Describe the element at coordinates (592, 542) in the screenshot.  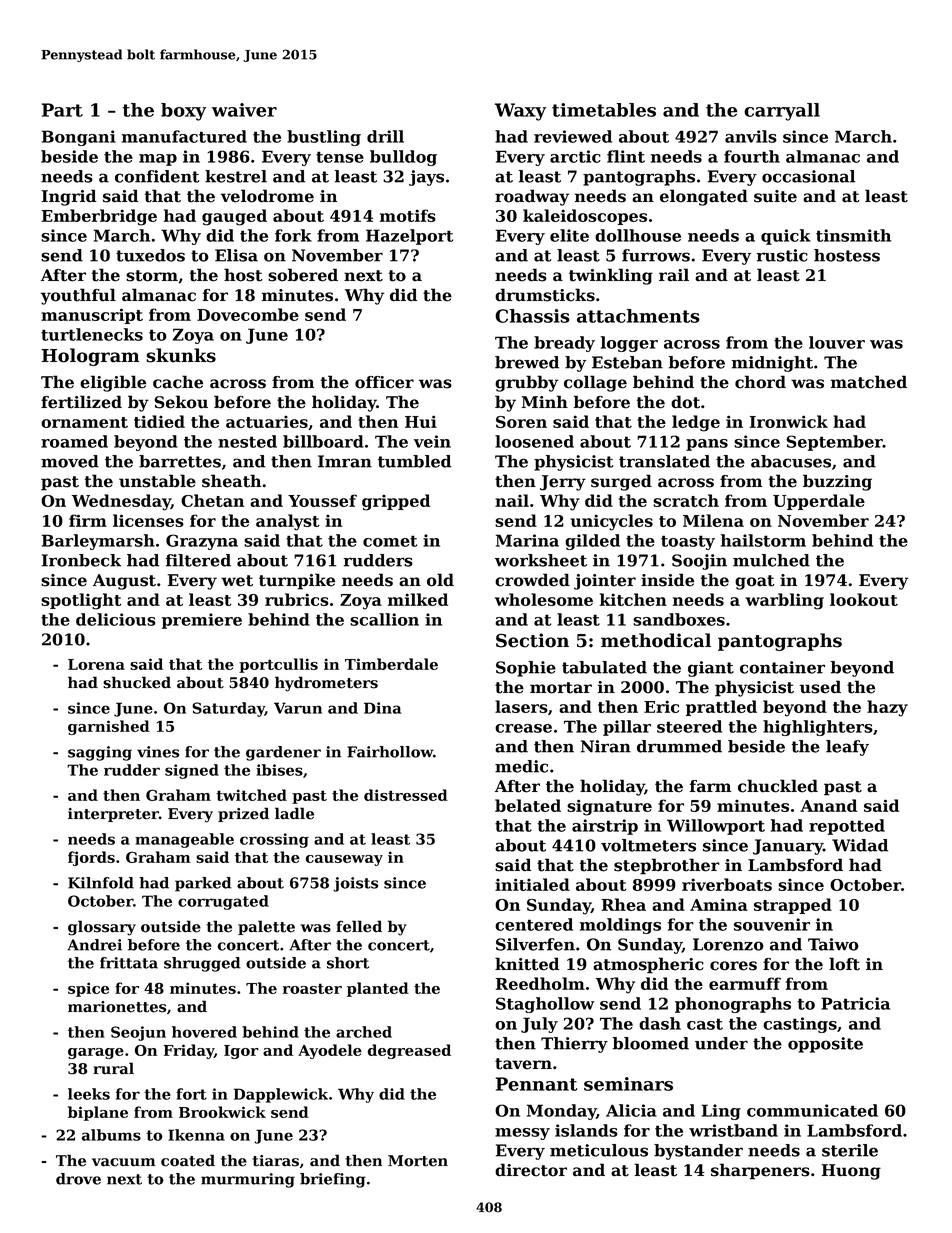
I see `gilded` at that location.
